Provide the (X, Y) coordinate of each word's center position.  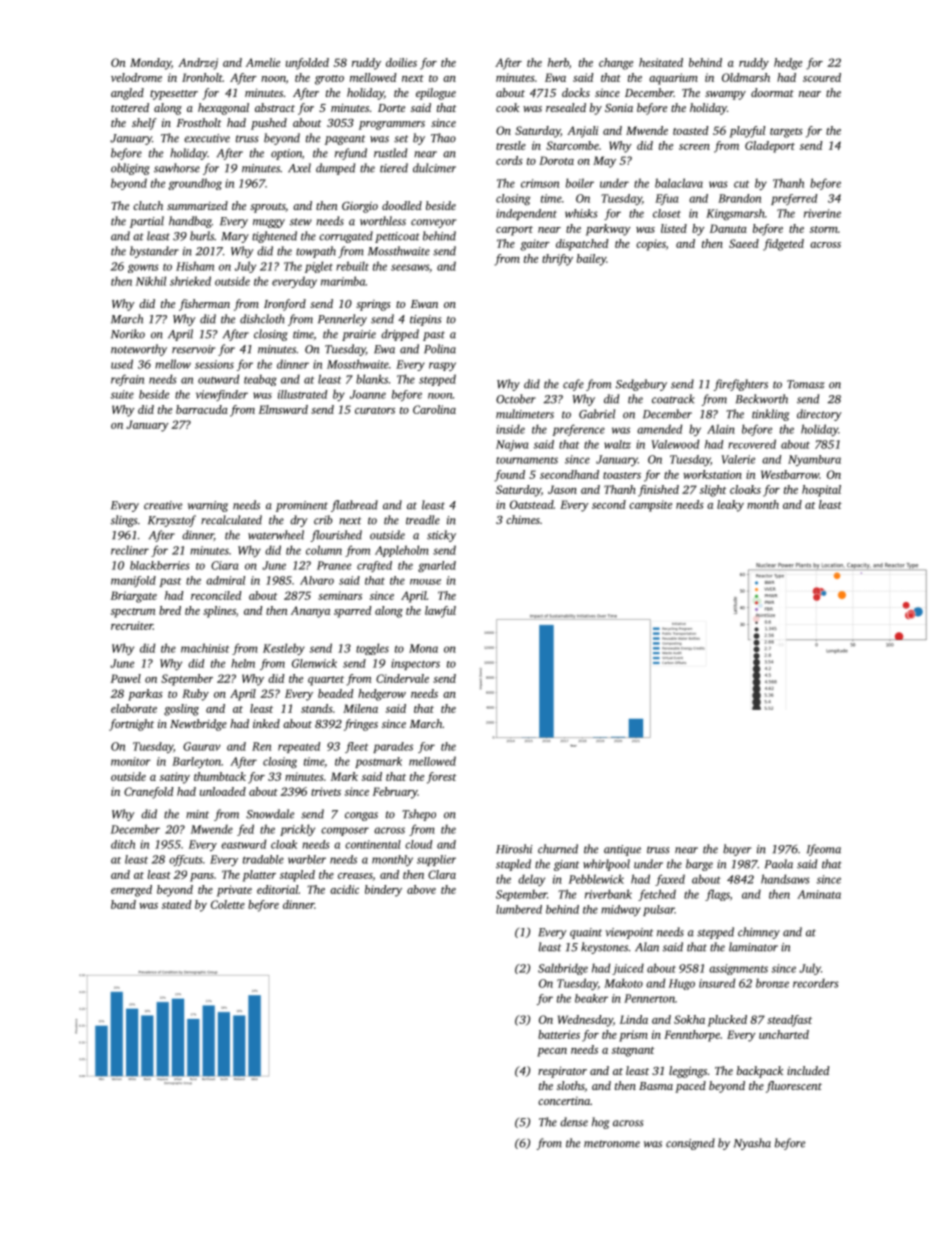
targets (786, 133)
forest (442, 778)
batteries (559, 1034)
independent (526, 214)
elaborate (134, 708)
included (808, 1070)
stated (177, 904)
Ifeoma (824, 850)
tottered (130, 107)
